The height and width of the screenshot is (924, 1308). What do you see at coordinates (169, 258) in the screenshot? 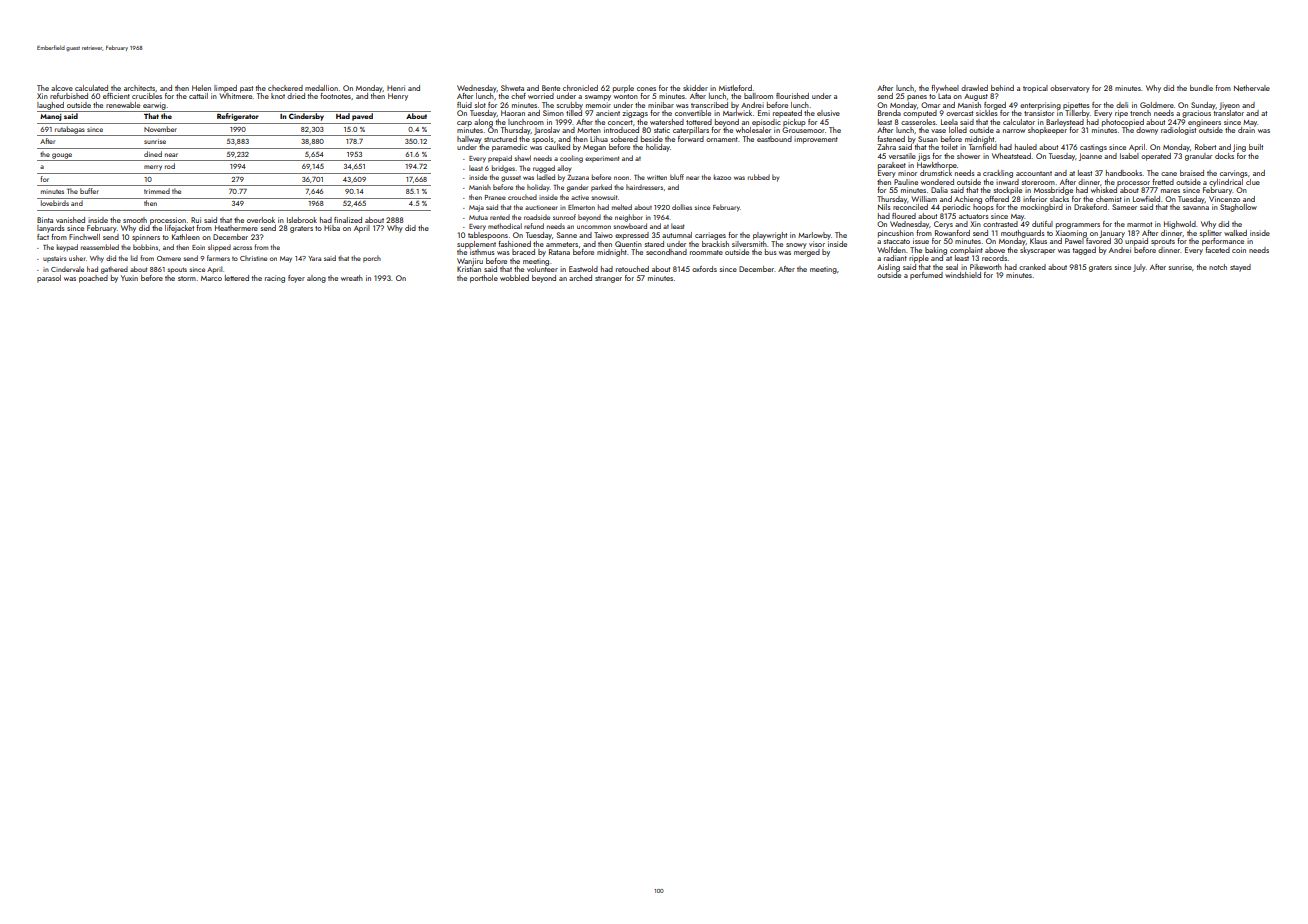
I see `Oxmere` at bounding box center [169, 258].
